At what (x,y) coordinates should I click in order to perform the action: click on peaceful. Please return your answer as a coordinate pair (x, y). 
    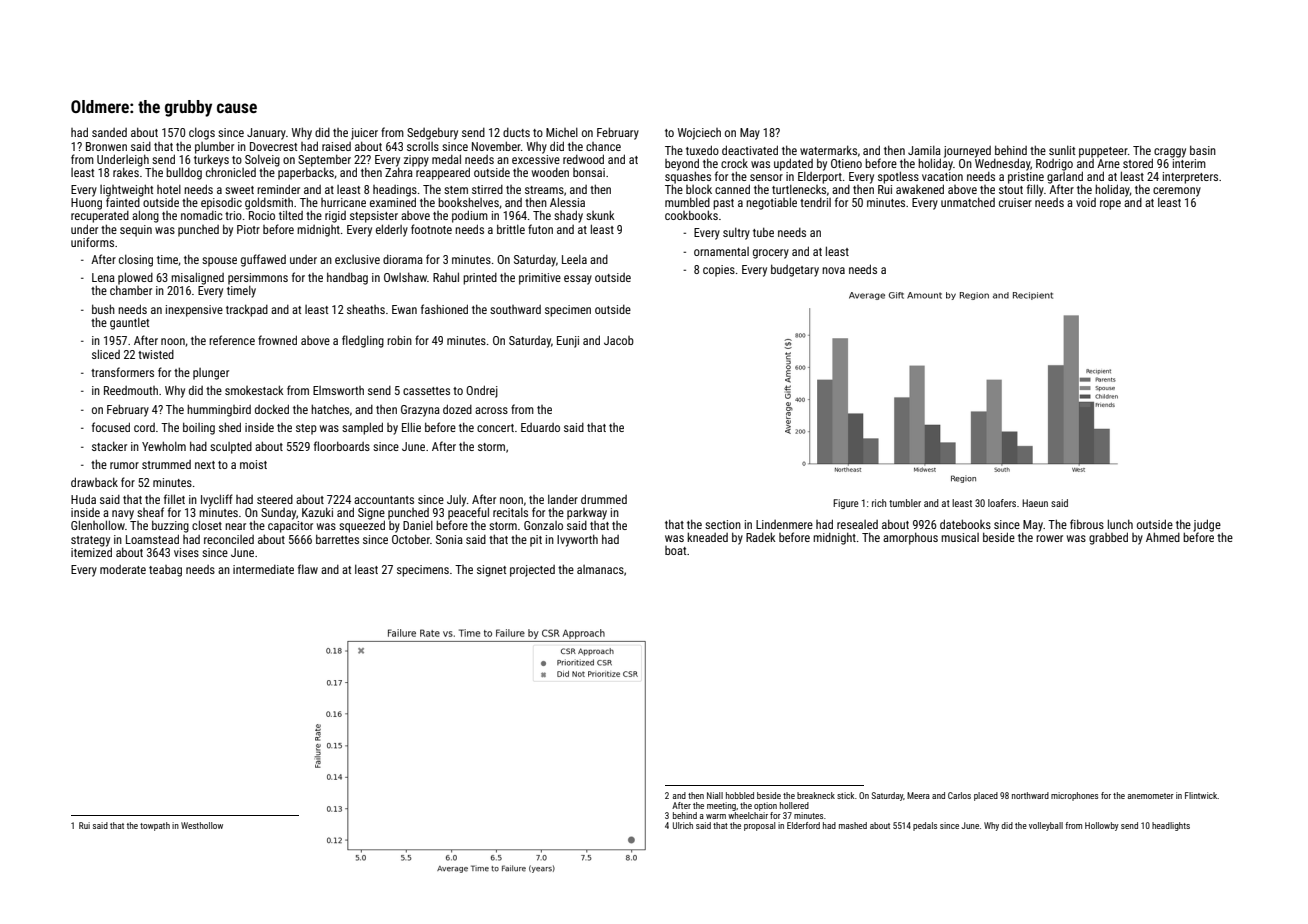
    Looking at the image, I should click on (468, 513).
